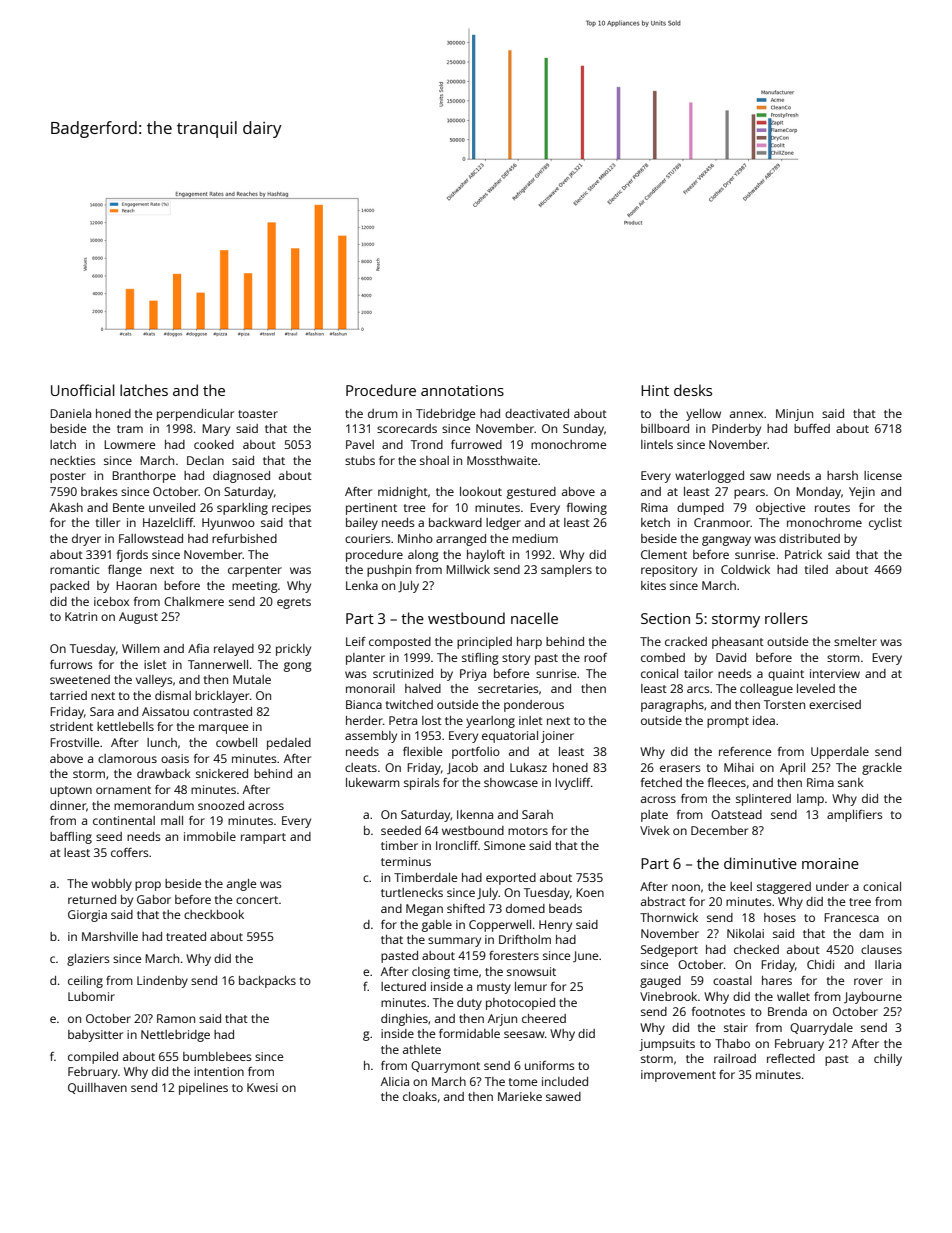 The image size is (952, 1233). Describe the element at coordinates (888, 1060) in the page. I see `chilly` at that location.
